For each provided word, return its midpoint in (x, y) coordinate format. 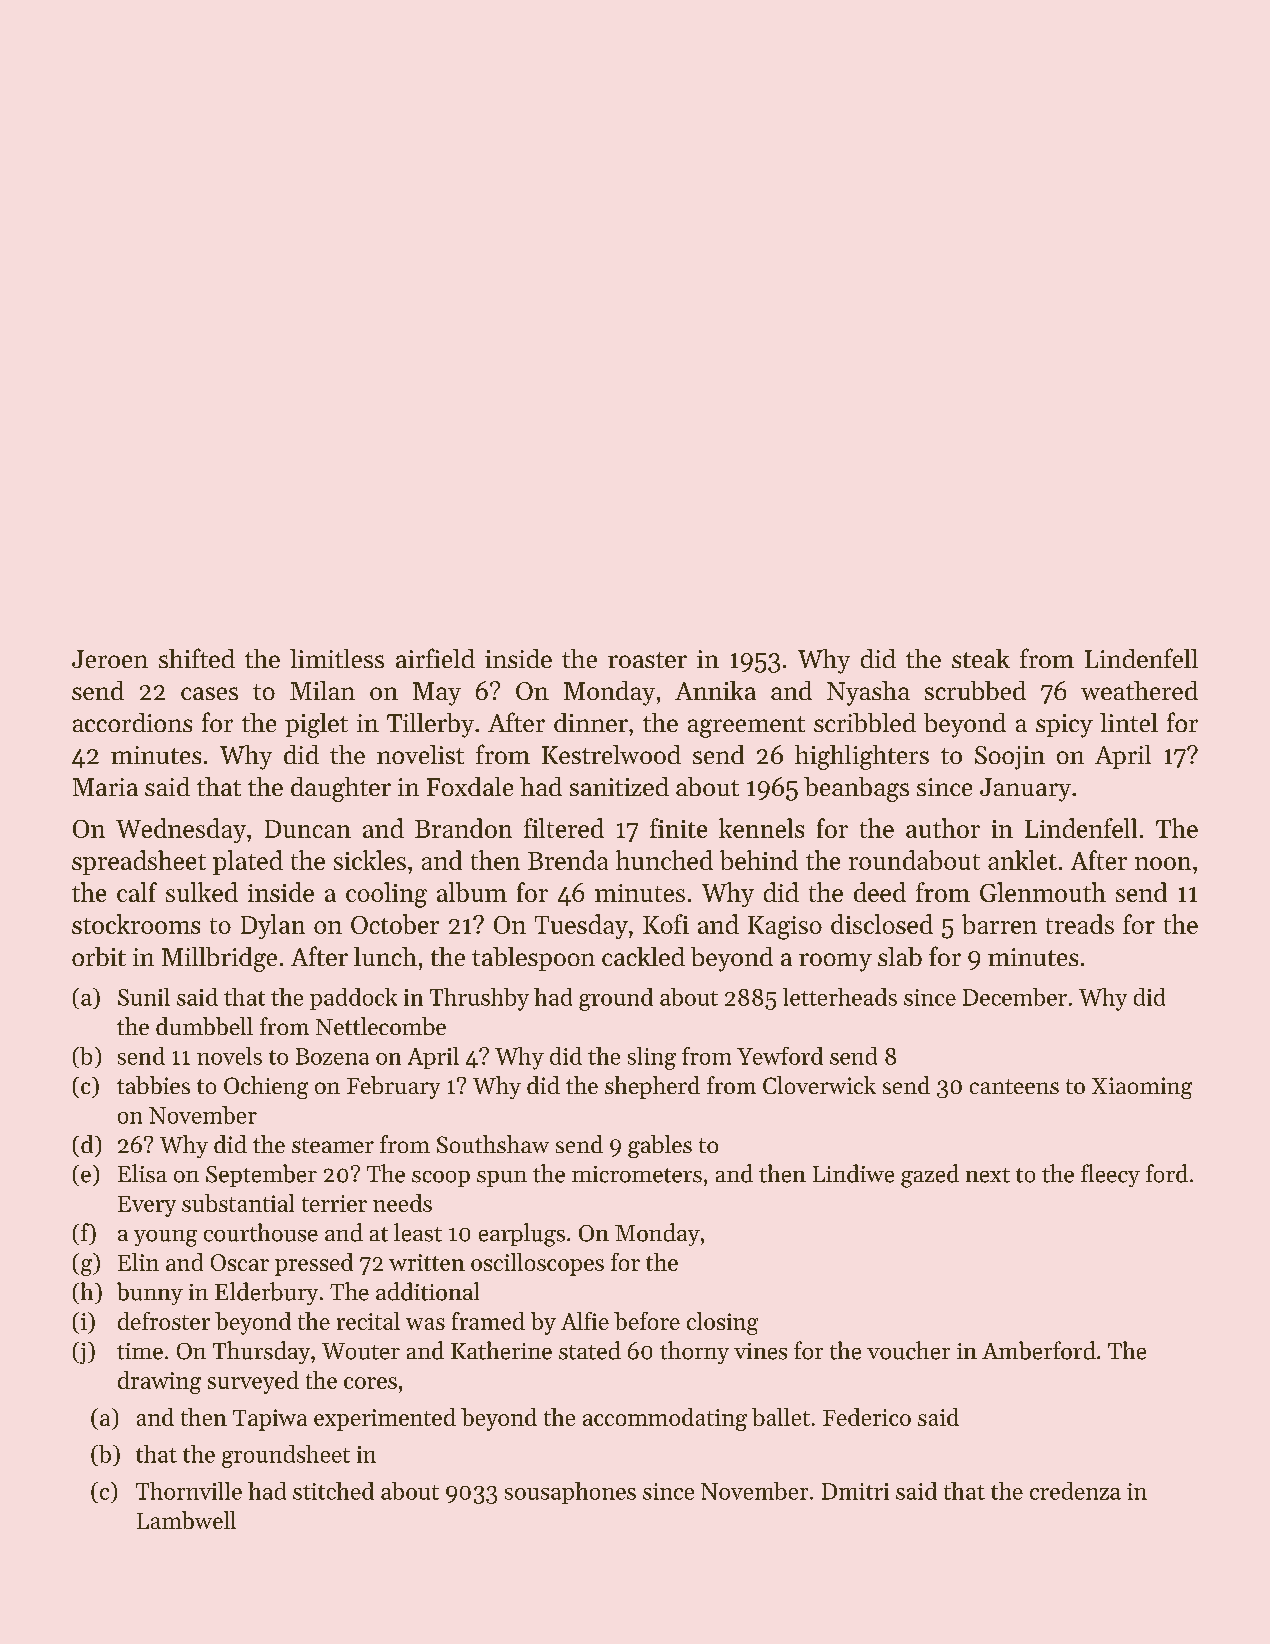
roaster (647, 660)
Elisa (142, 1173)
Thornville (189, 1491)
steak (981, 658)
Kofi (666, 924)
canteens (1014, 1086)
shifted (197, 658)
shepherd (652, 1087)
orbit (99, 956)
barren (999, 924)
